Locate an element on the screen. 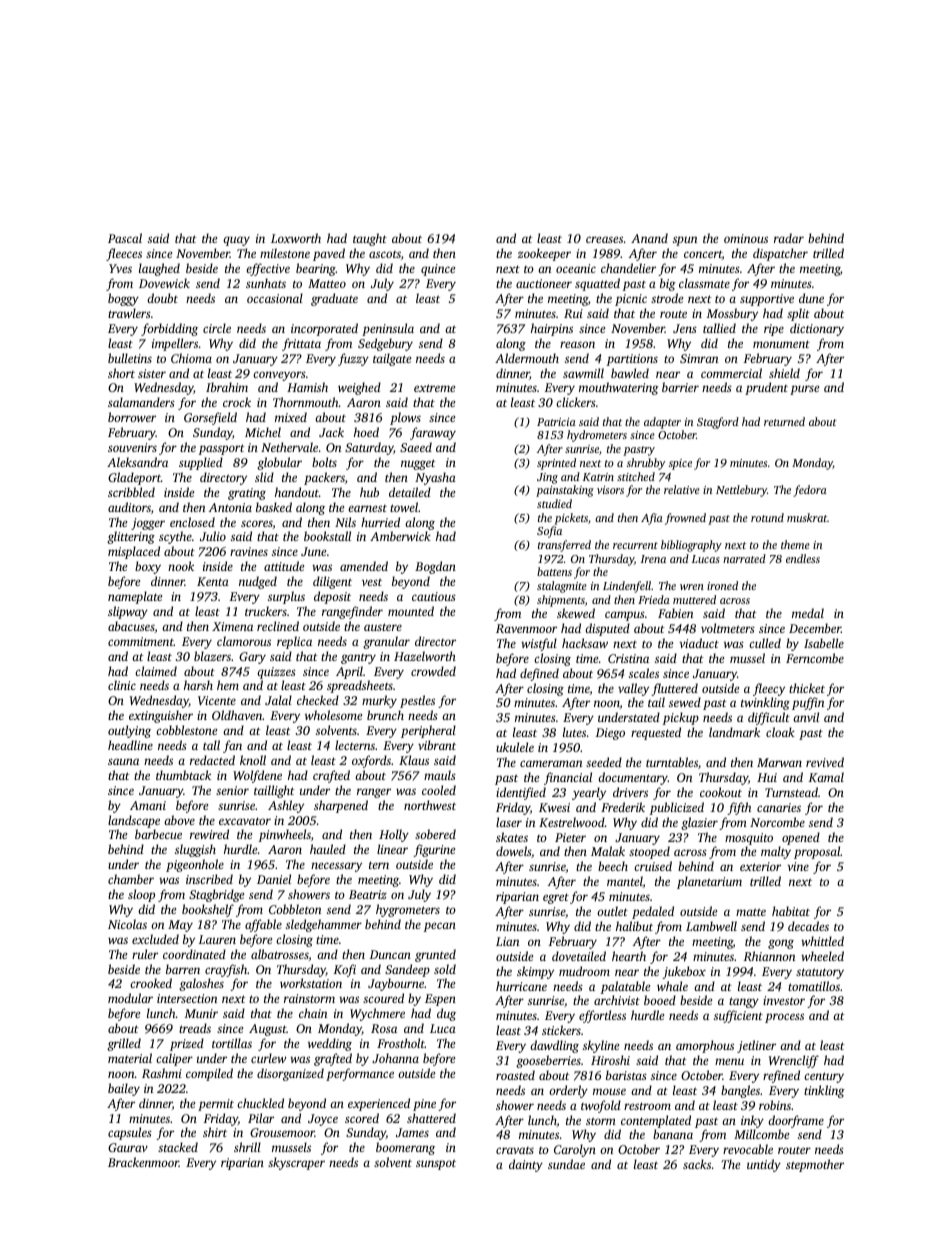  narrated is located at coordinates (744, 558).
